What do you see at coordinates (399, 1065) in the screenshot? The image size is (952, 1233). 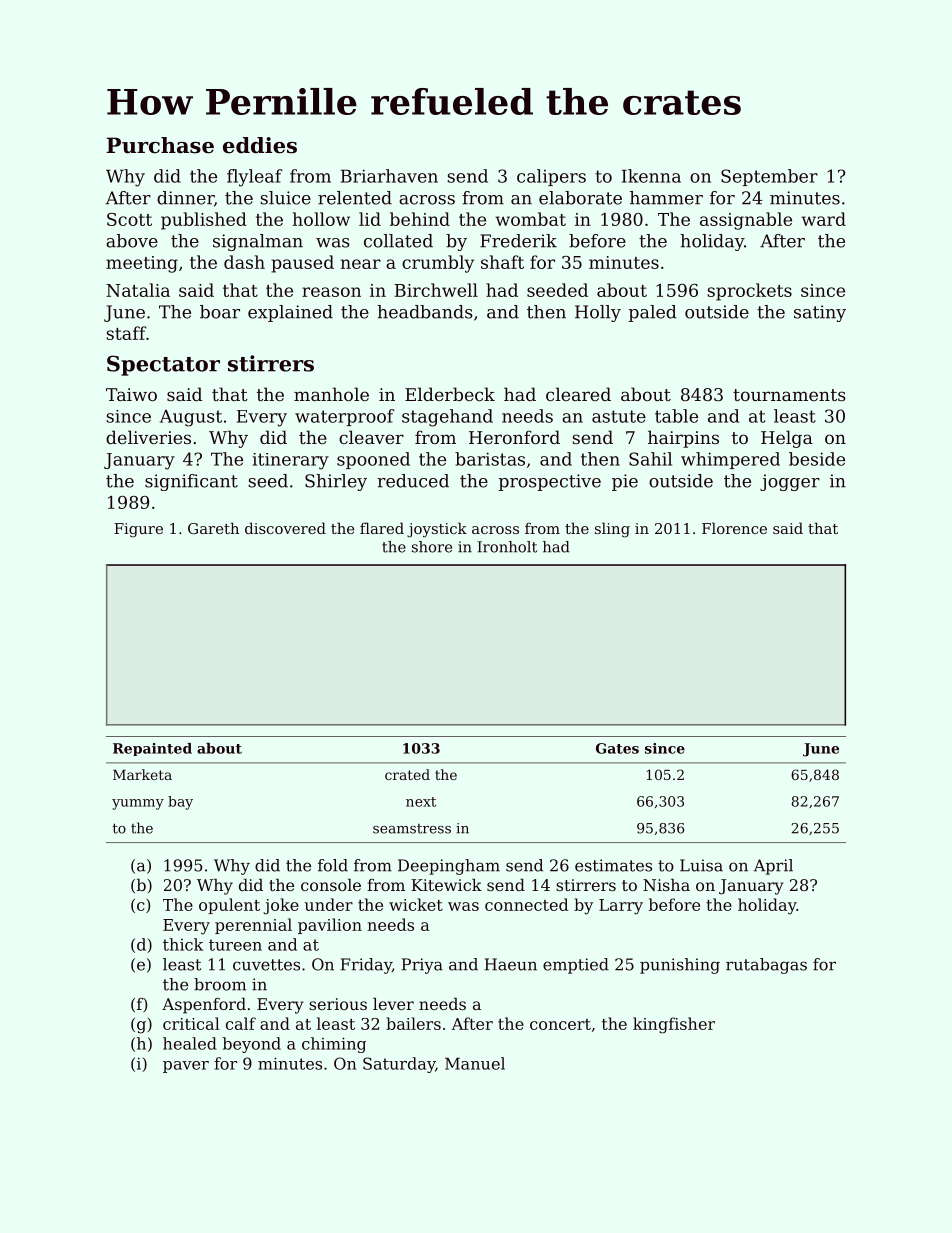 I see `Saturday` at bounding box center [399, 1065].
